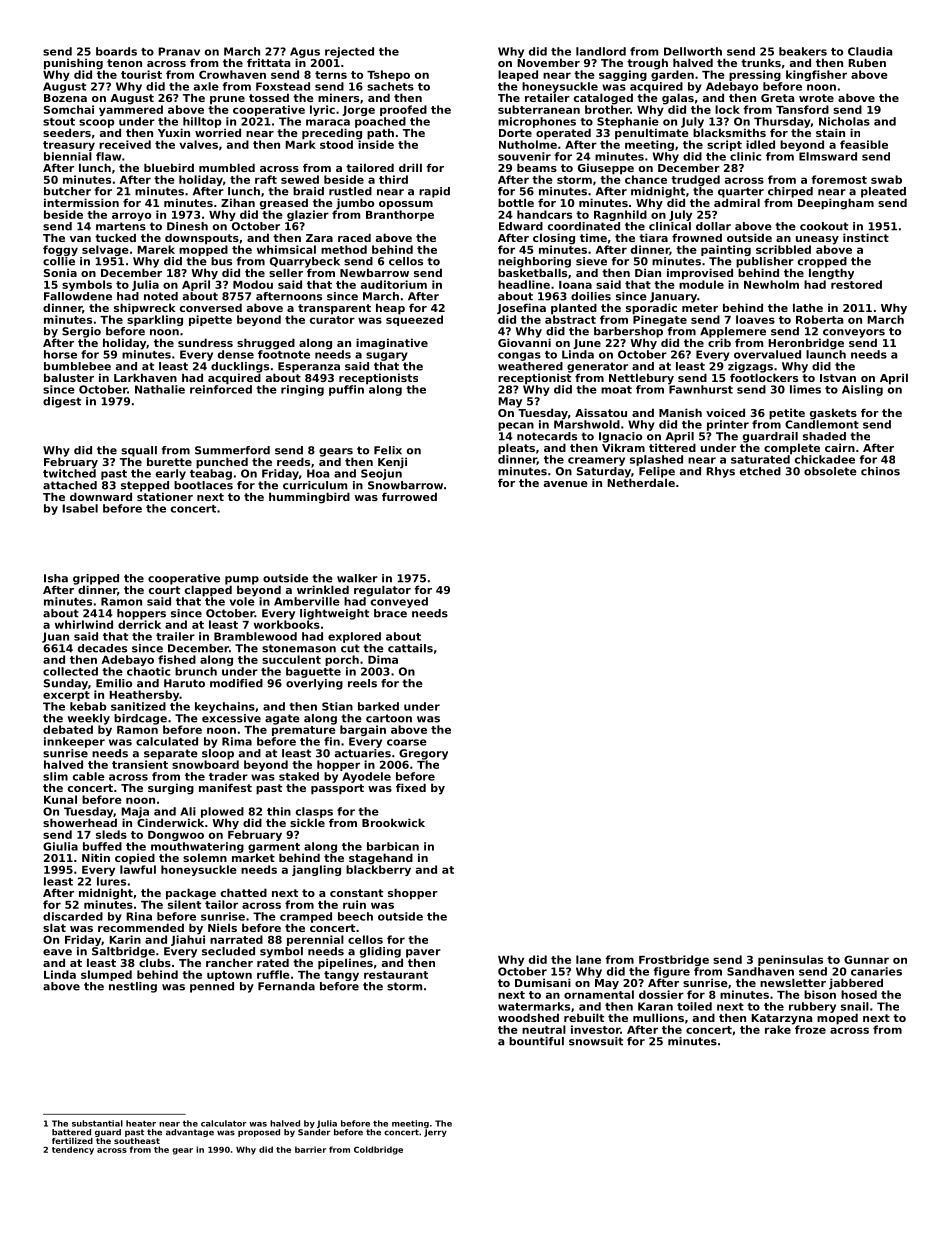 The width and height of the screenshot is (952, 1233). What do you see at coordinates (378, 706) in the screenshot?
I see `barked` at bounding box center [378, 706].
